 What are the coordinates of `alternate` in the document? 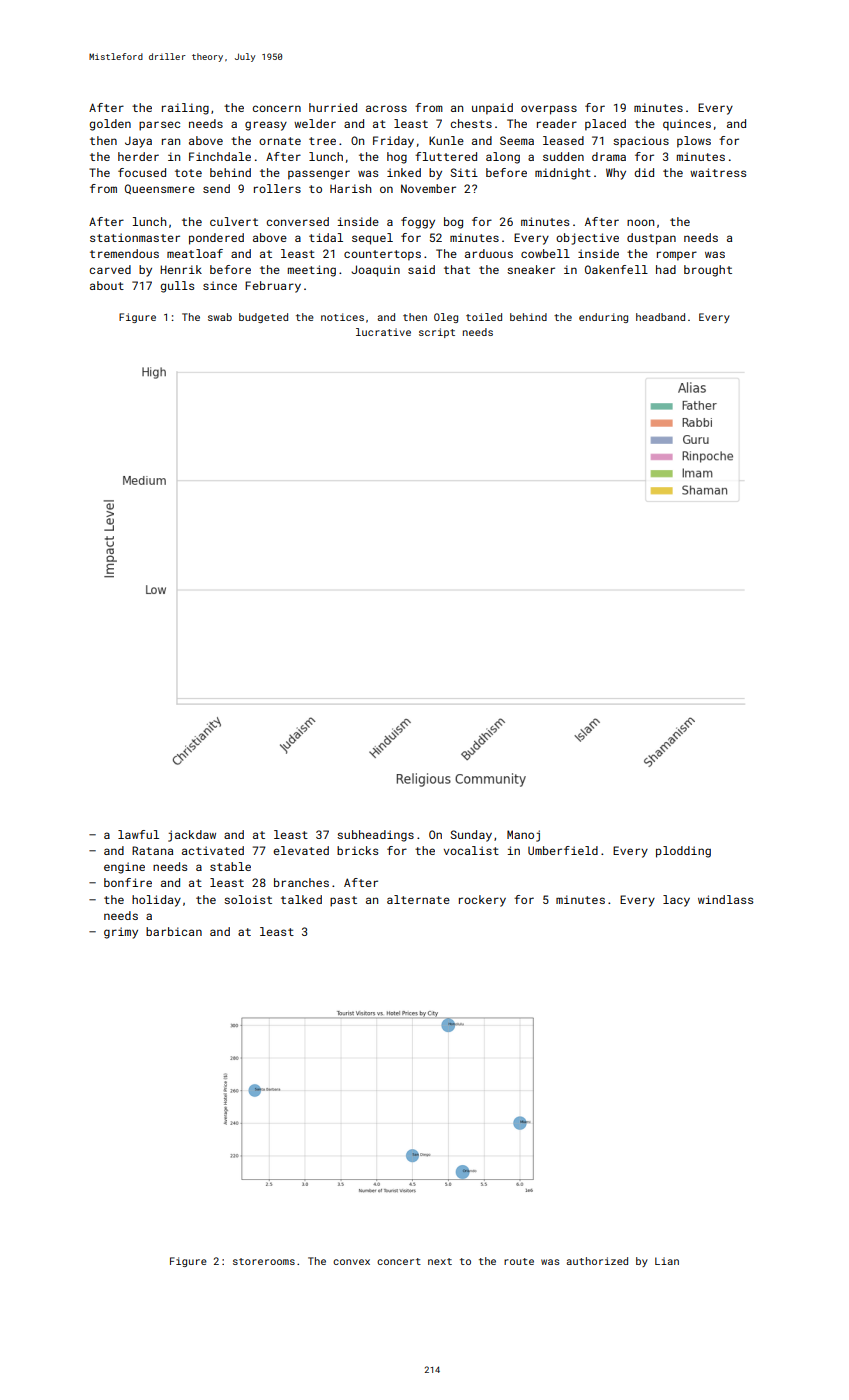 It's located at (418, 899).
